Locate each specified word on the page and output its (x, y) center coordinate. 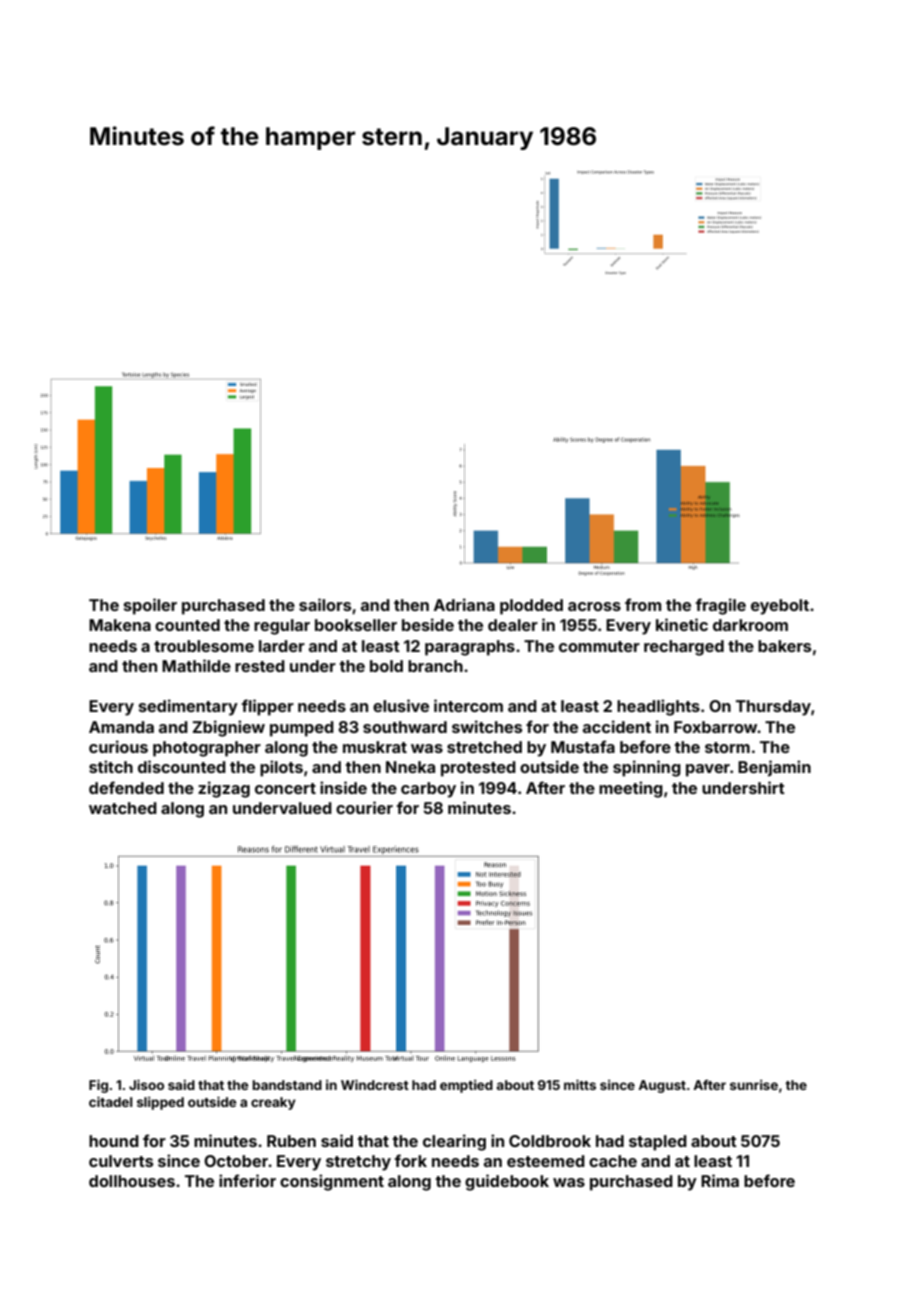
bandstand (287, 1085)
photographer (207, 749)
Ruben (291, 1141)
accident (617, 726)
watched (123, 808)
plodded (531, 607)
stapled (658, 1143)
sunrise (754, 1085)
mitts (580, 1084)
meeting (631, 789)
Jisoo (146, 1084)
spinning (647, 768)
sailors (325, 604)
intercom (468, 705)
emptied (466, 1086)
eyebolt (780, 607)
